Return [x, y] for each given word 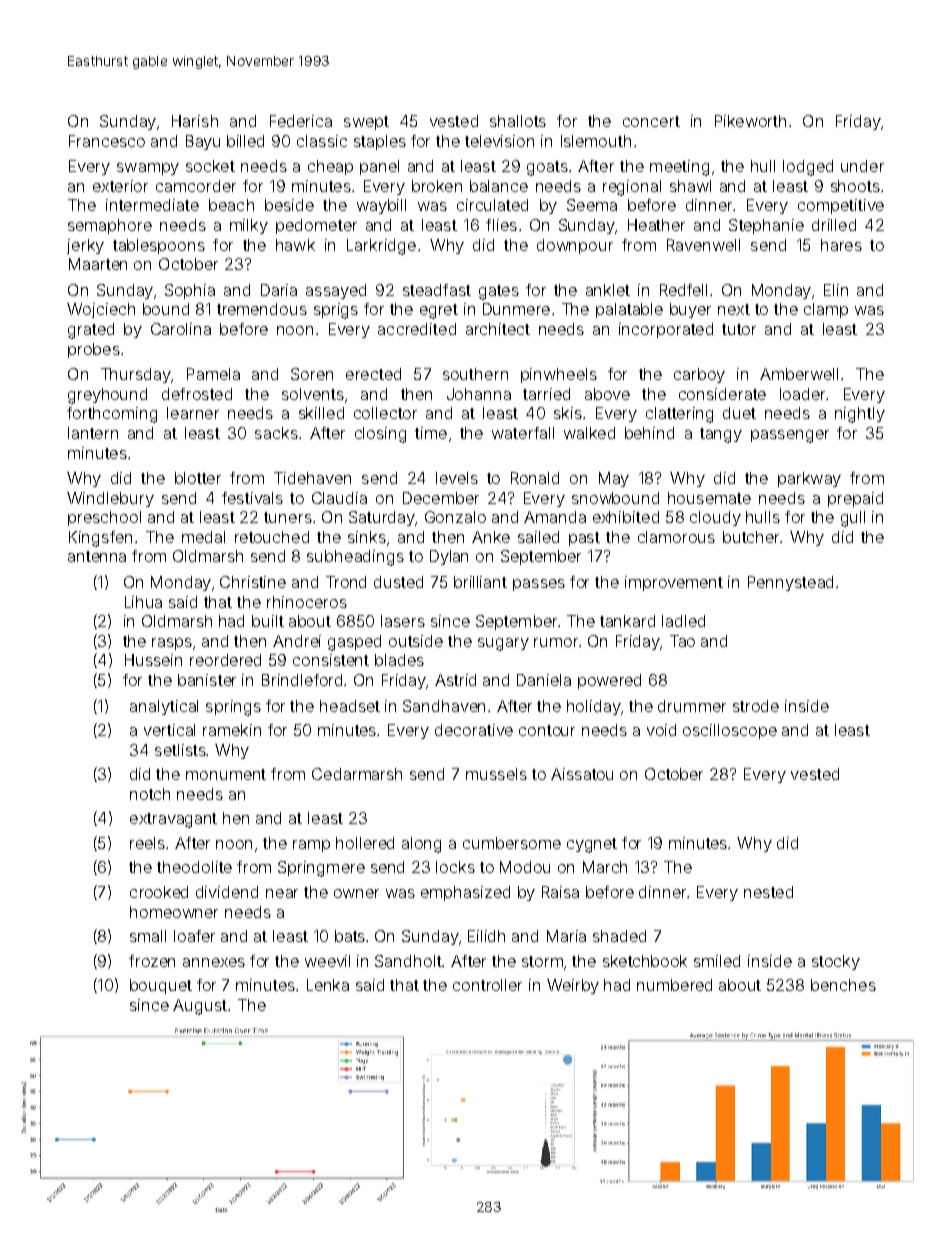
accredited [417, 329]
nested [768, 892]
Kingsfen [100, 539]
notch [150, 794]
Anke [491, 537]
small [148, 936]
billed [245, 141]
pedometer [316, 226]
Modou [525, 867]
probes [94, 350]
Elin [836, 290]
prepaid [855, 499]
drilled [834, 225]
